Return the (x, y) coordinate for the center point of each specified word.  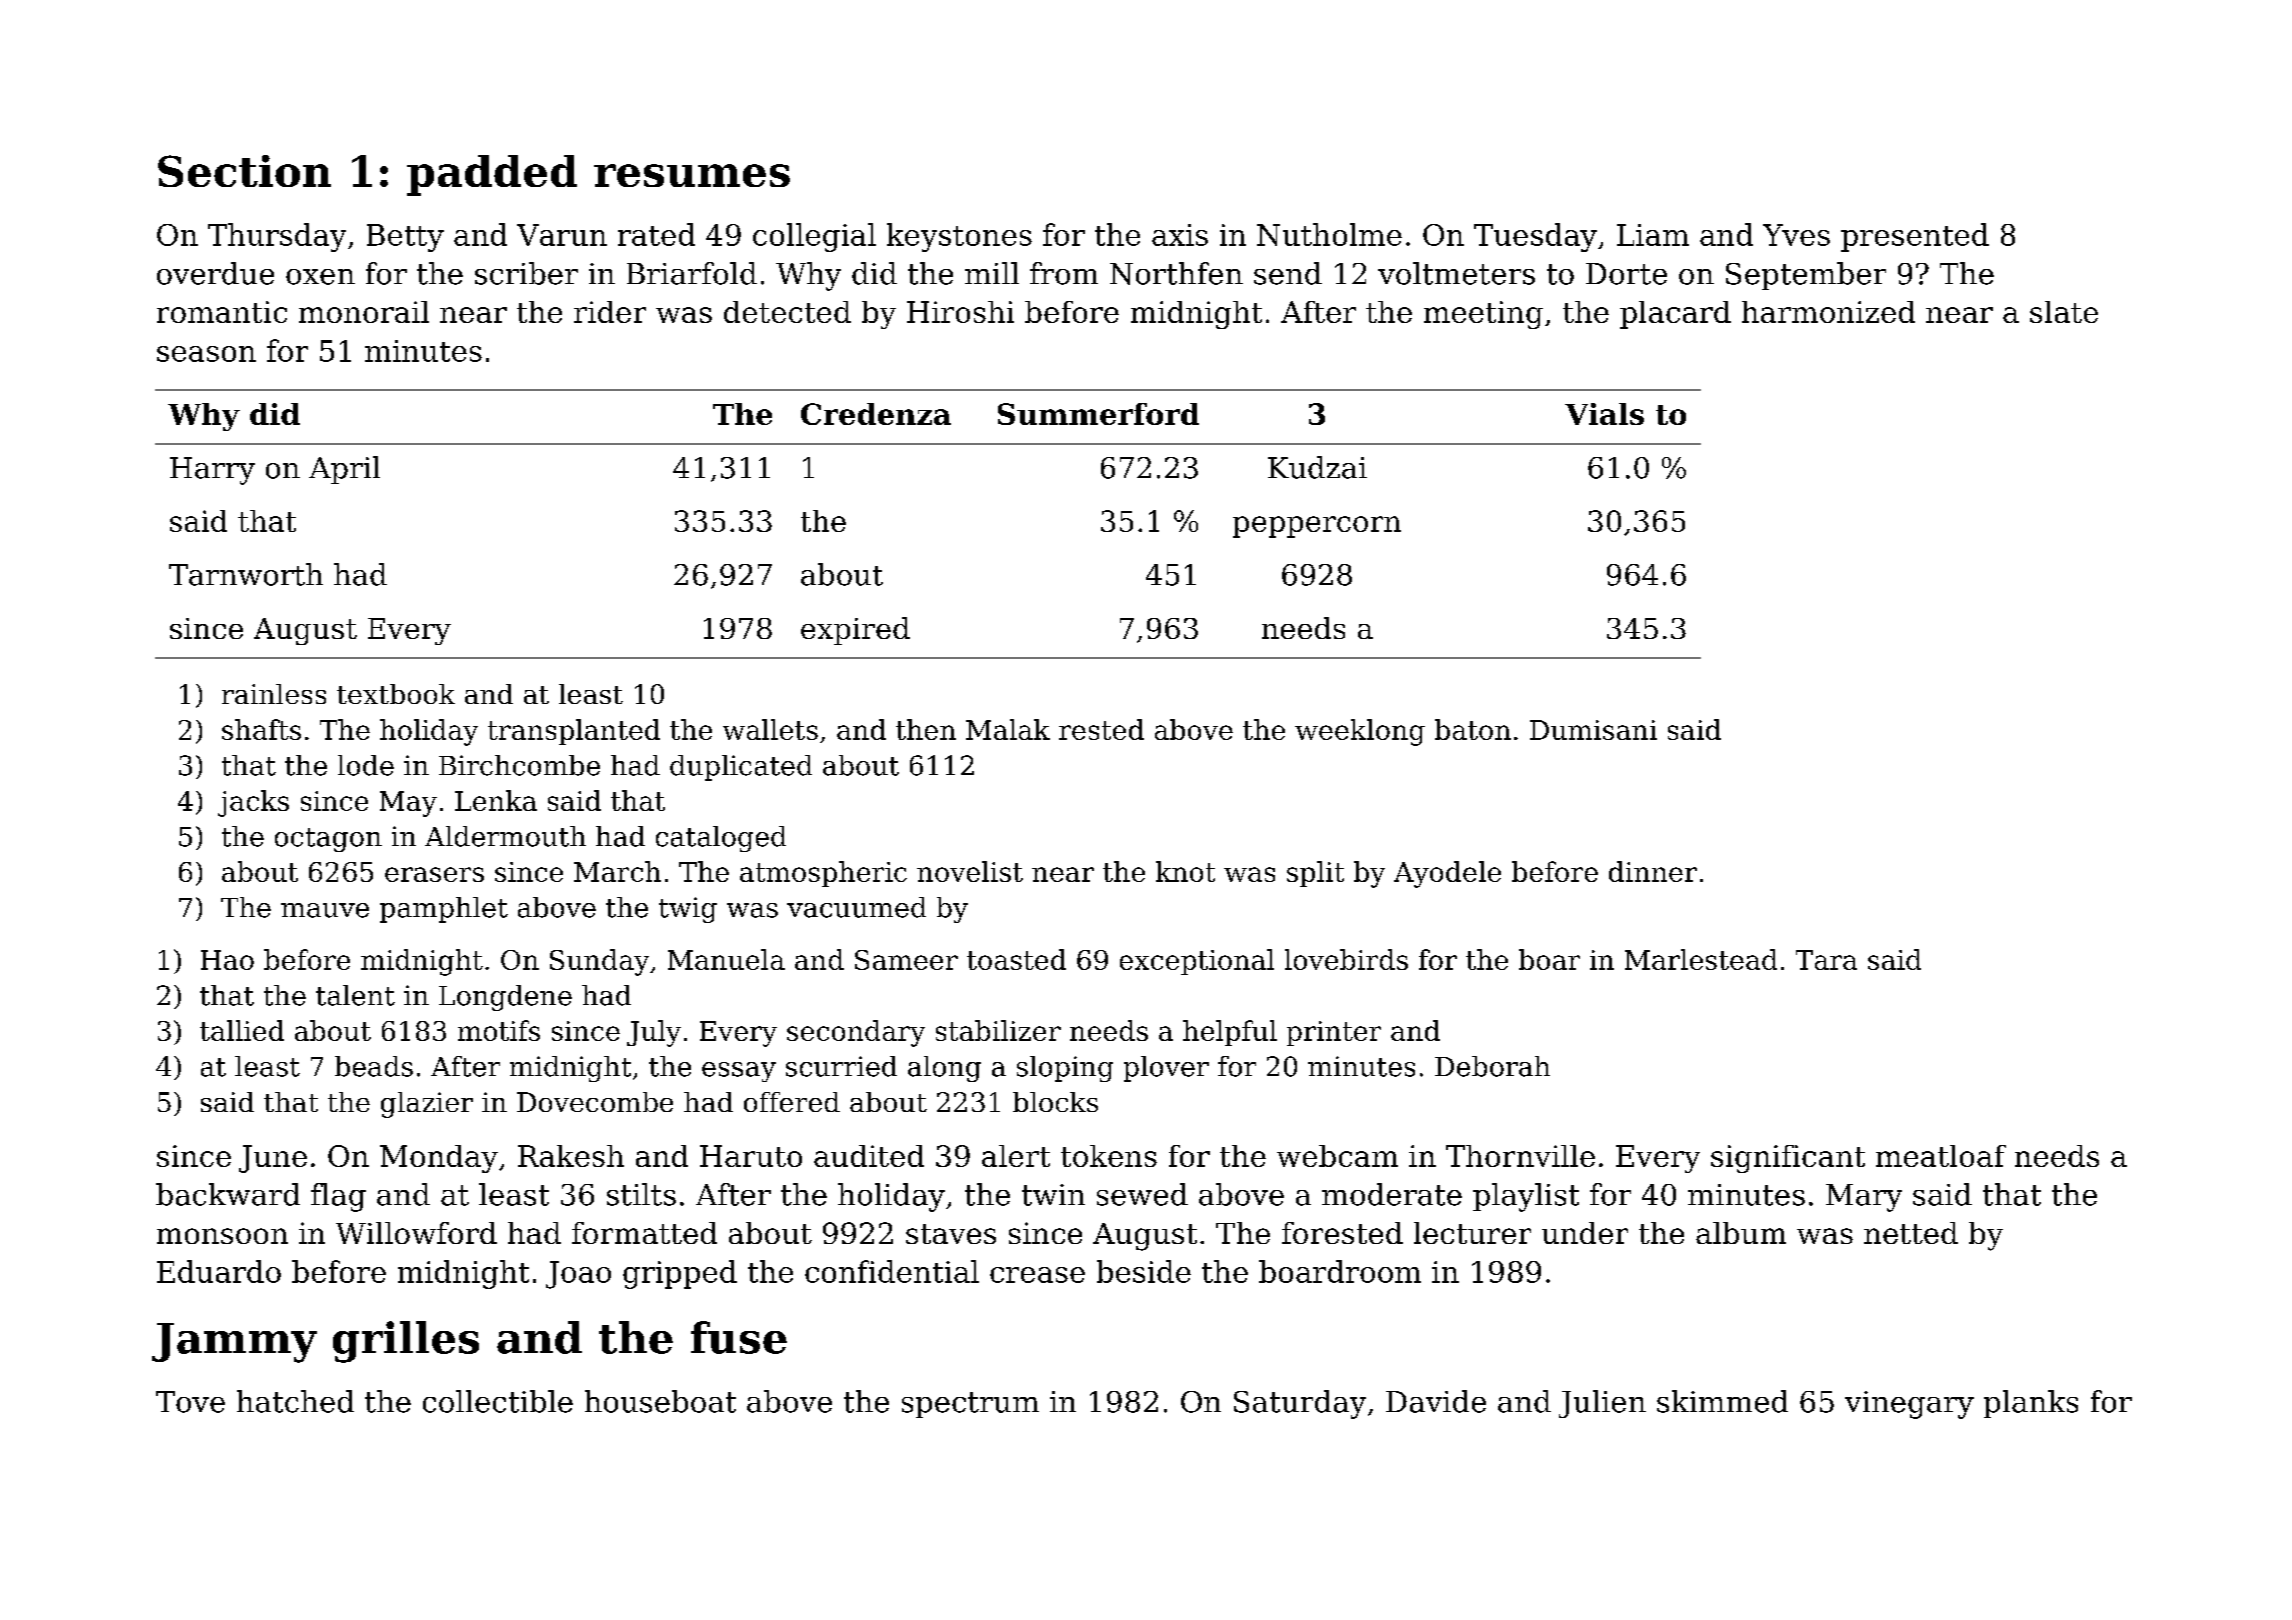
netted (1911, 1233)
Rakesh (571, 1156)
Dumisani (1593, 730)
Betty (405, 238)
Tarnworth (246, 574)
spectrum (970, 1405)
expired (855, 631)
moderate (1392, 1194)
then (926, 729)
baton (1473, 729)
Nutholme (1329, 234)
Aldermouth (505, 836)
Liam (1653, 235)
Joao (578, 1275)
